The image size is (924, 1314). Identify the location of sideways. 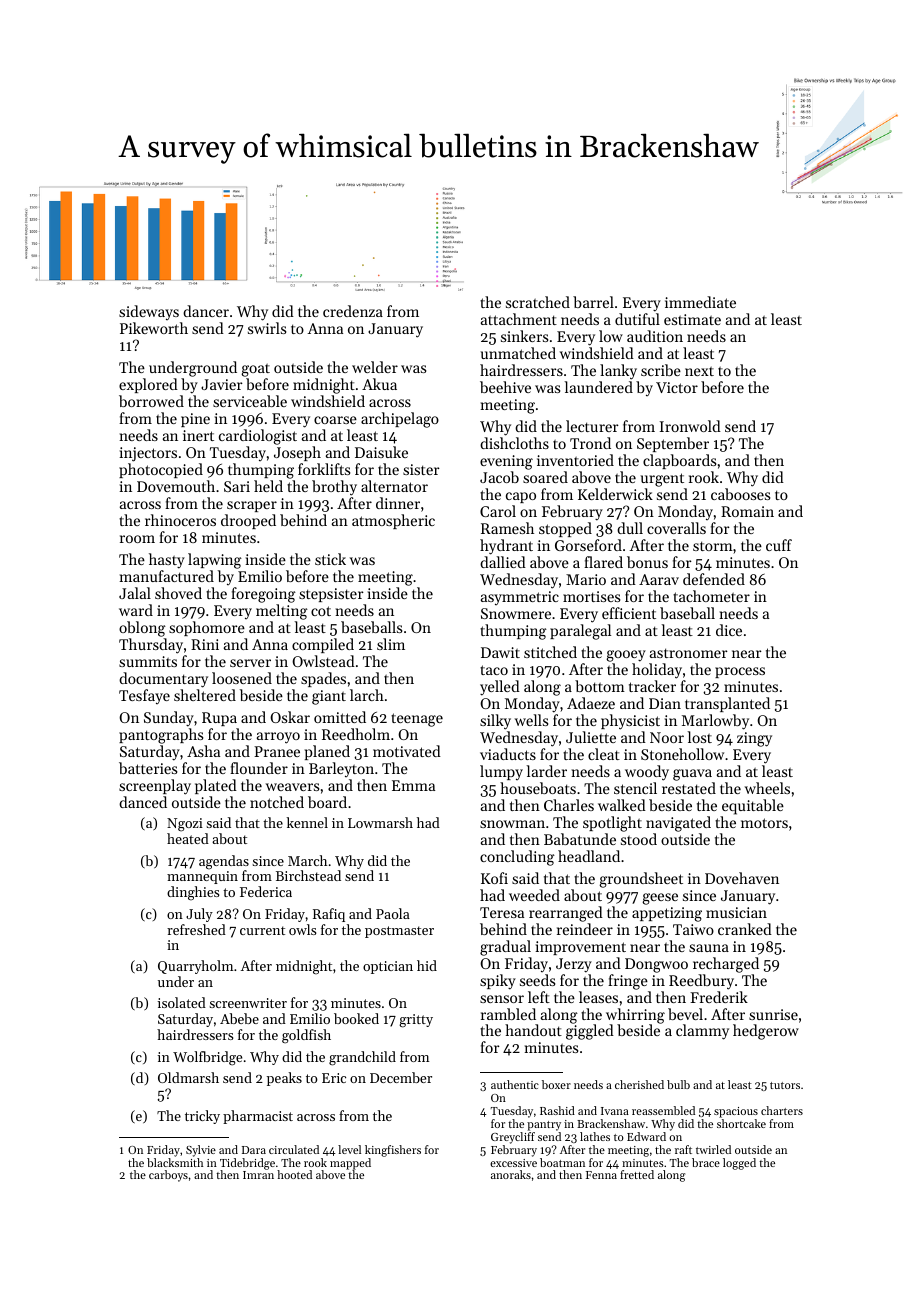
(149, 312).
